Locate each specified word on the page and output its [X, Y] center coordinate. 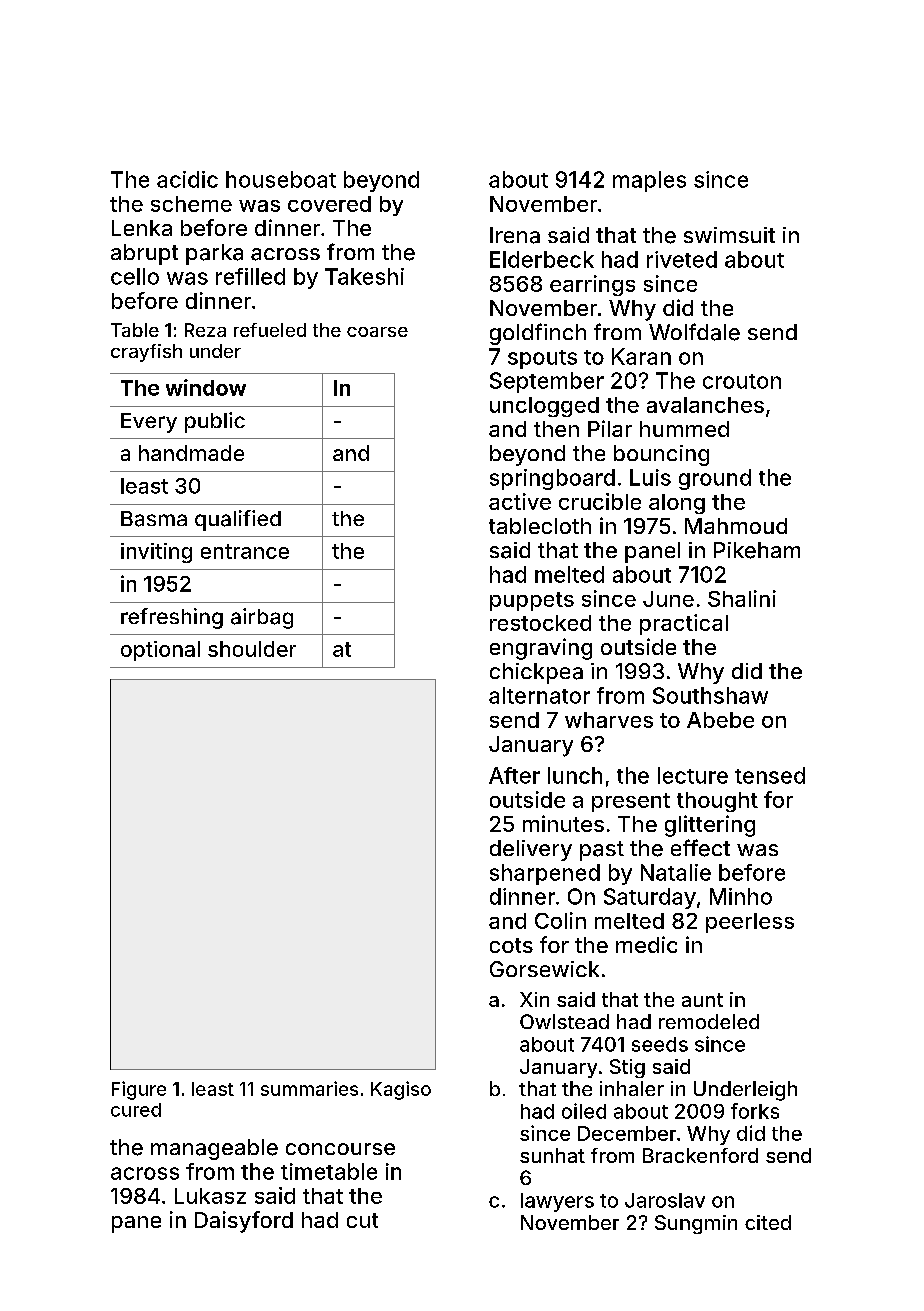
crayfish [146, 353]
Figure [139, 1090]
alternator [539, 695]
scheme [191, 204]
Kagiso [401, 1090]
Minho [741, 896]
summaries [309, 1088]
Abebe [720, 720]
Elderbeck [542, 259]
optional [160, 651]
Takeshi [364, 276]
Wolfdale [694, 332]
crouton [742, 381]
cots [511, 945]
